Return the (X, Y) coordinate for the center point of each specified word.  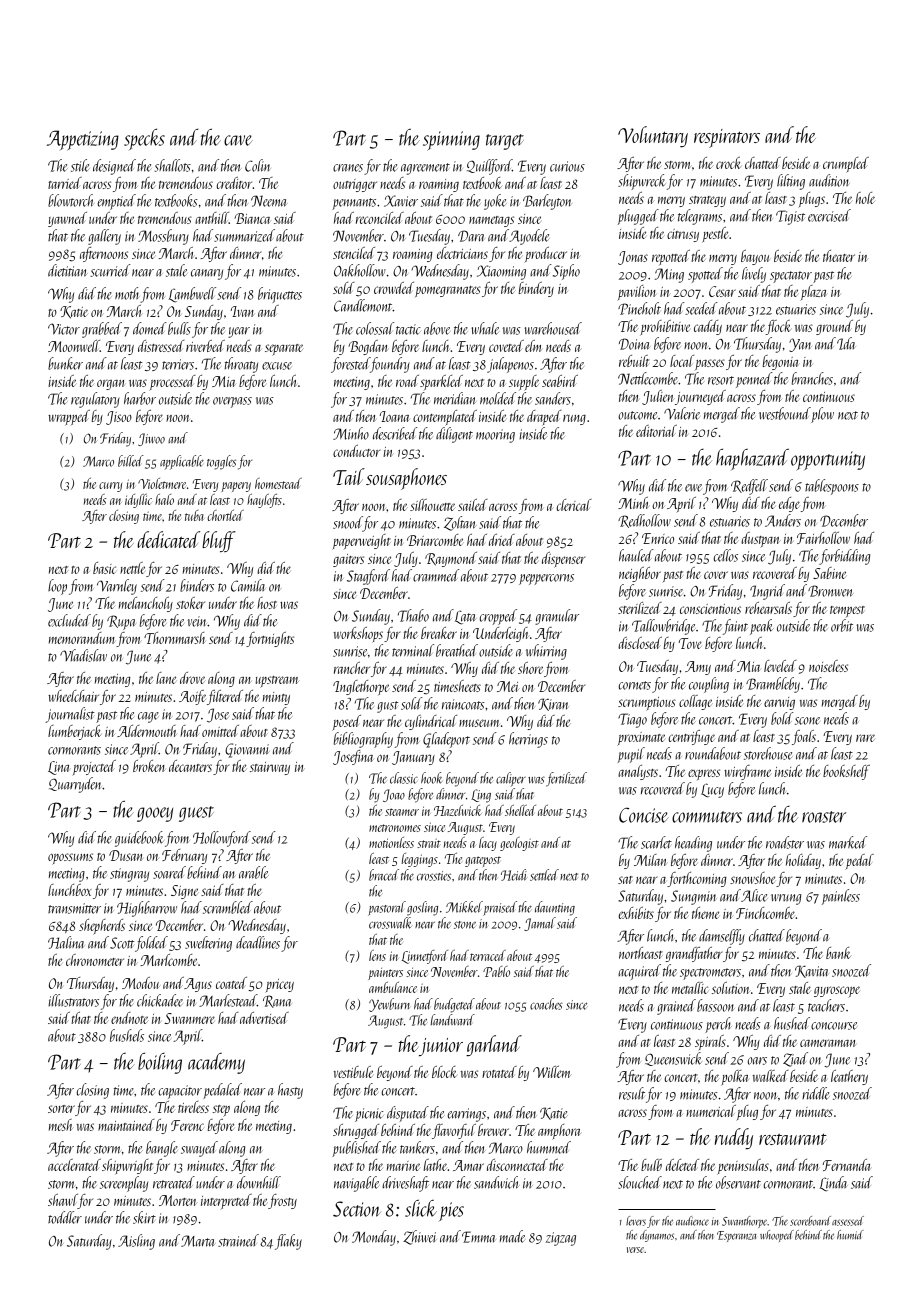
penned (754, 380)
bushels (127, 1035)
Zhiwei (420, 1237)
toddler (65, 1217)
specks (144, 139)
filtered (225, 697)
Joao (394, 795)
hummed (549, 1147)
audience (692, 1221)
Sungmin (693, 897)
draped (544, 418)
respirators (727, 138)
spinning (451, 141)
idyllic (138, 501)
